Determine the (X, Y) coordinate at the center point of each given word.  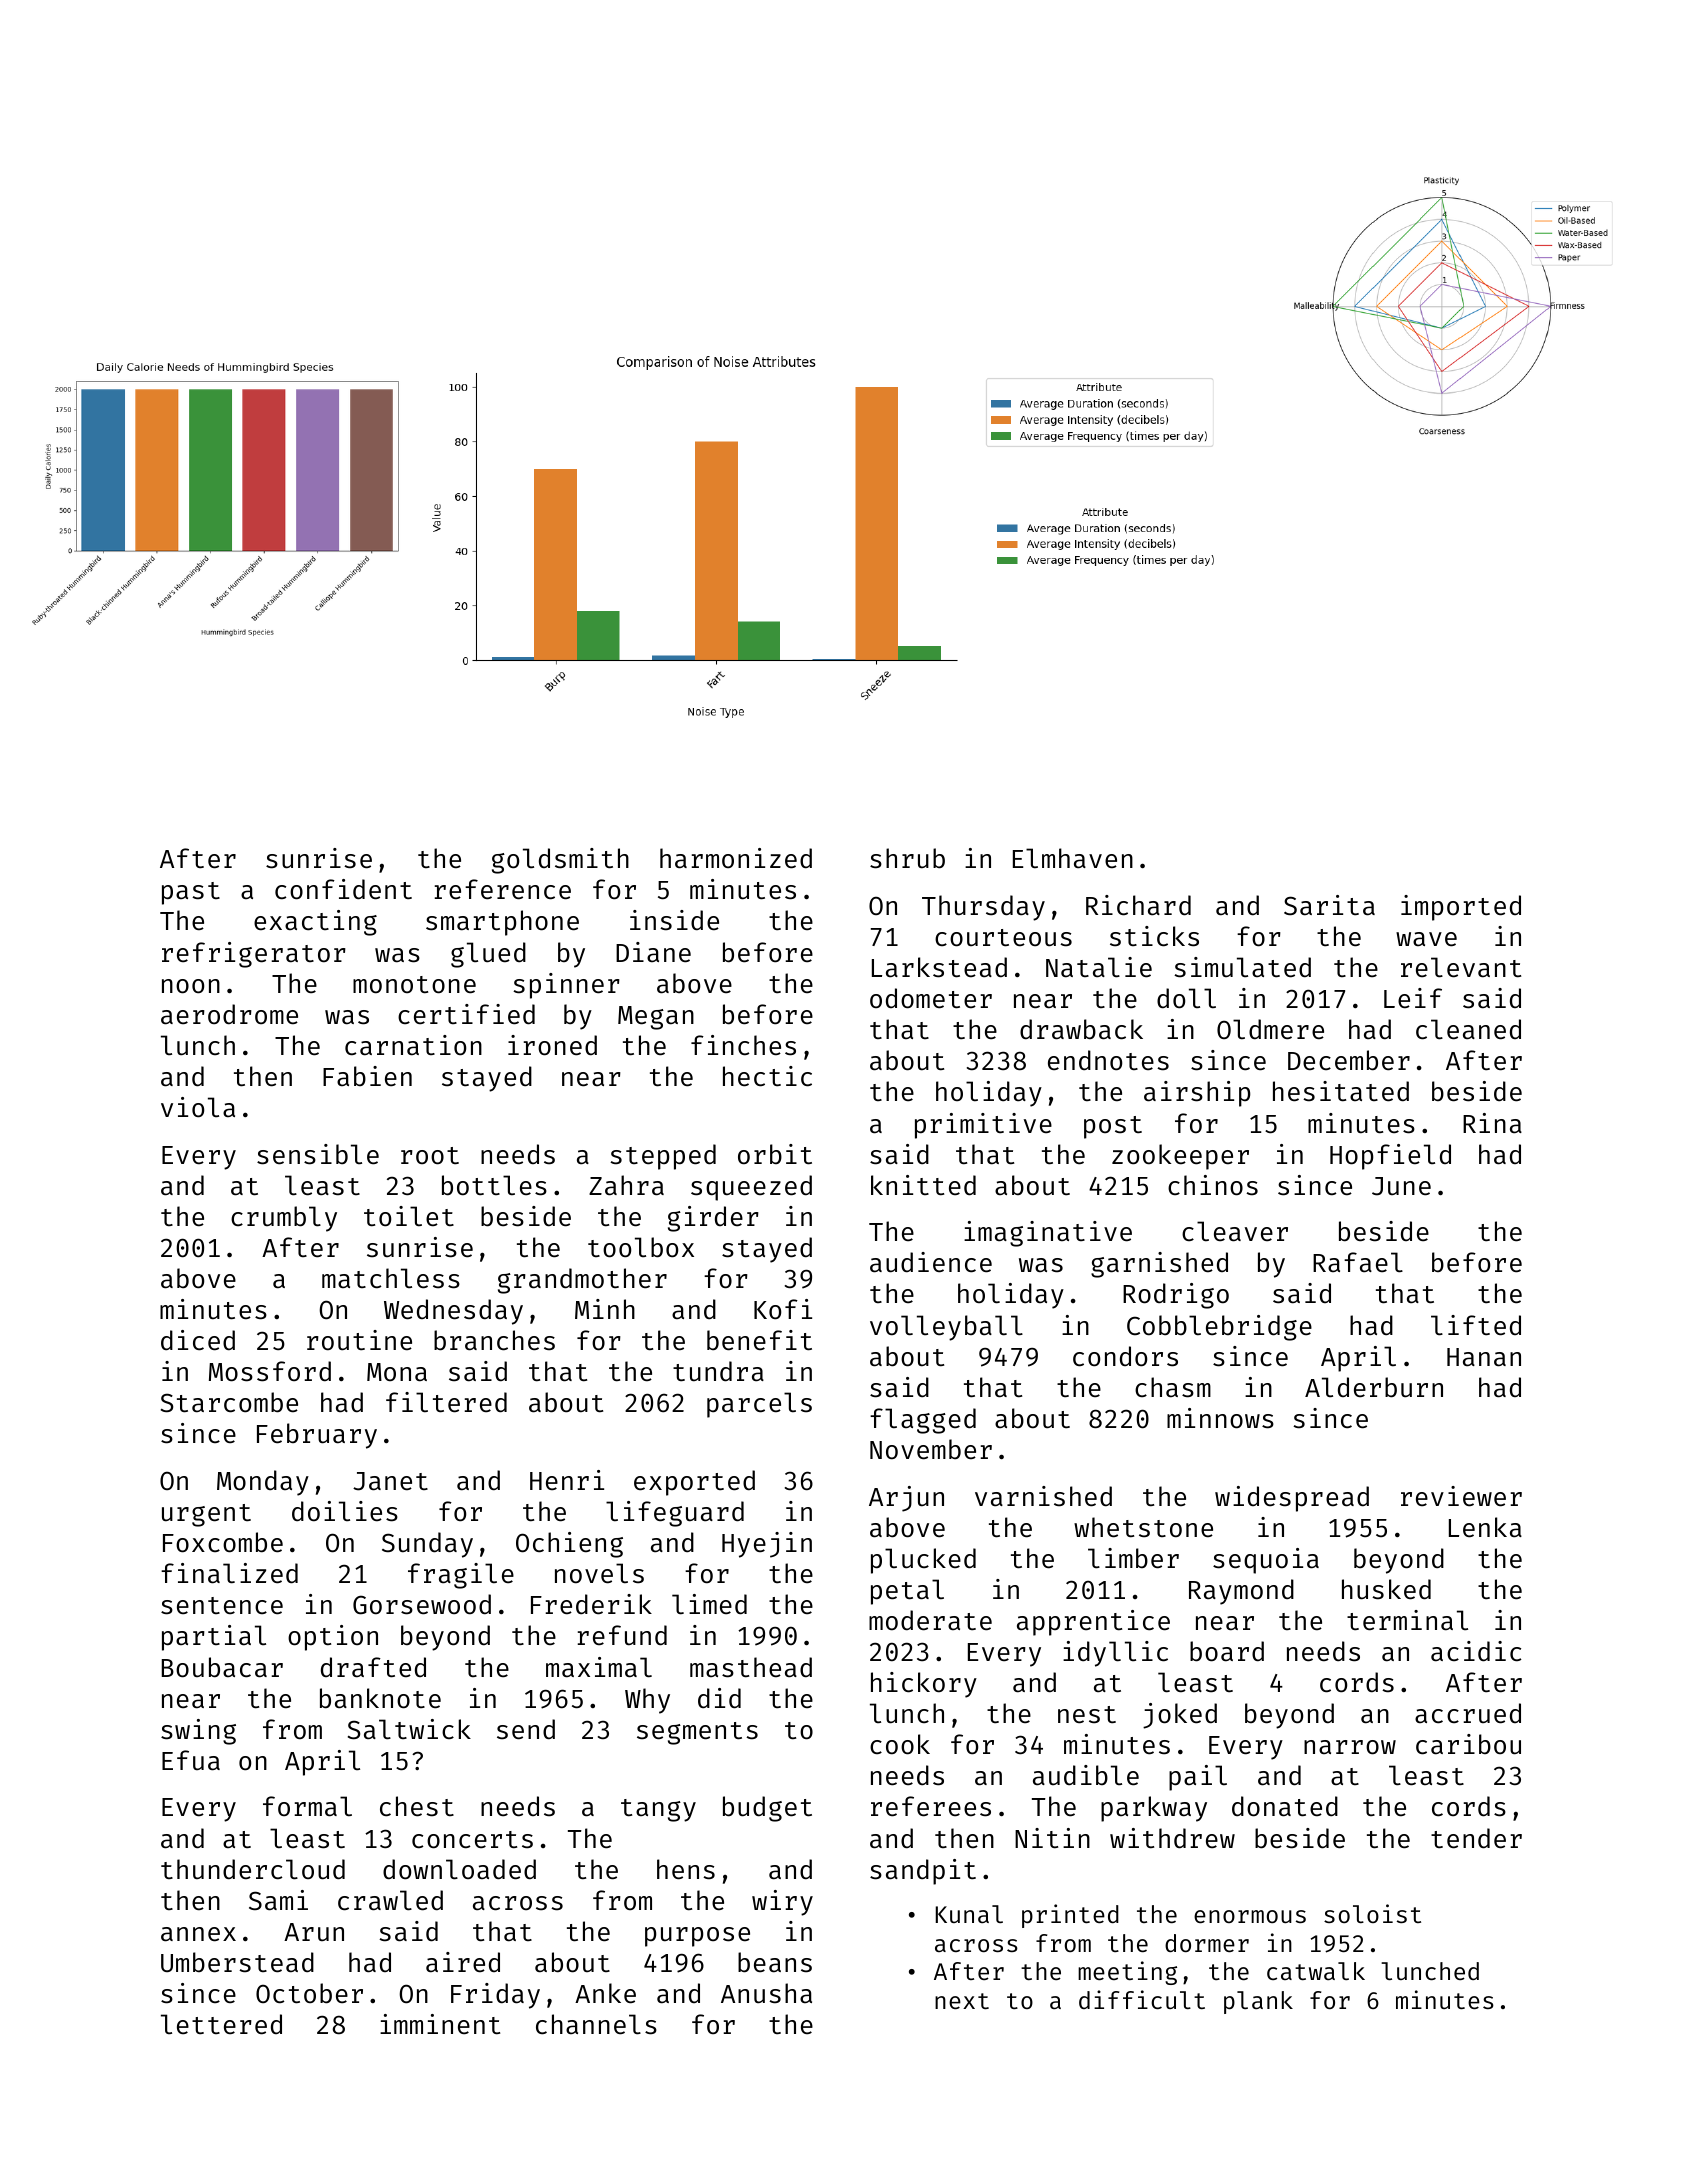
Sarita (1329, 905)
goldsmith (560, 861)
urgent (206, 1515)
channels (596, 2024)
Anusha (766, 1993)
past (191, 893)
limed (709, 1604)
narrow (1350, 1747)
